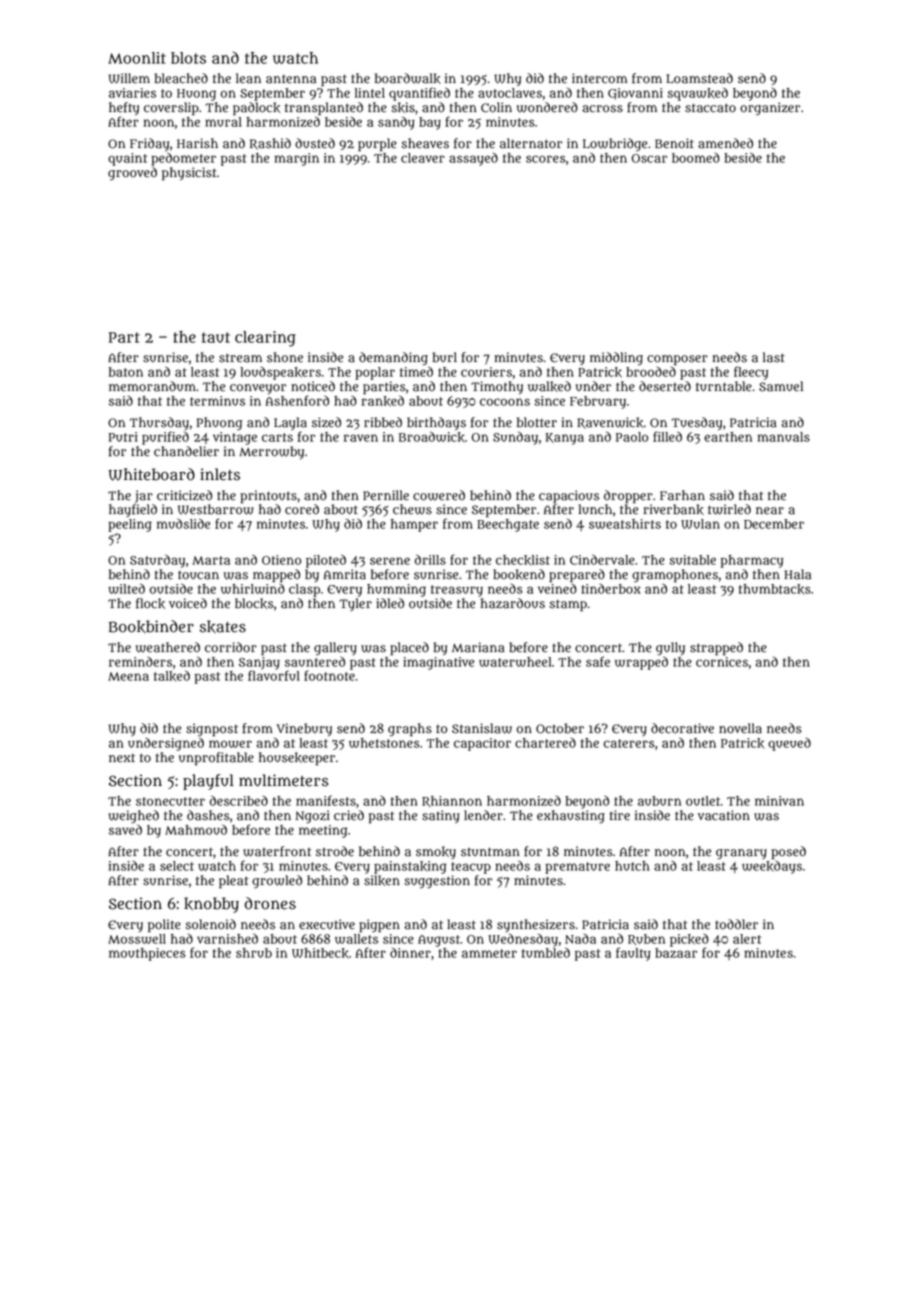 The width and height of the page is (924, 1308). What do you see at coordinates (152, 386) in the page?
I see `memorandum` at bounding box center [152, 386].
